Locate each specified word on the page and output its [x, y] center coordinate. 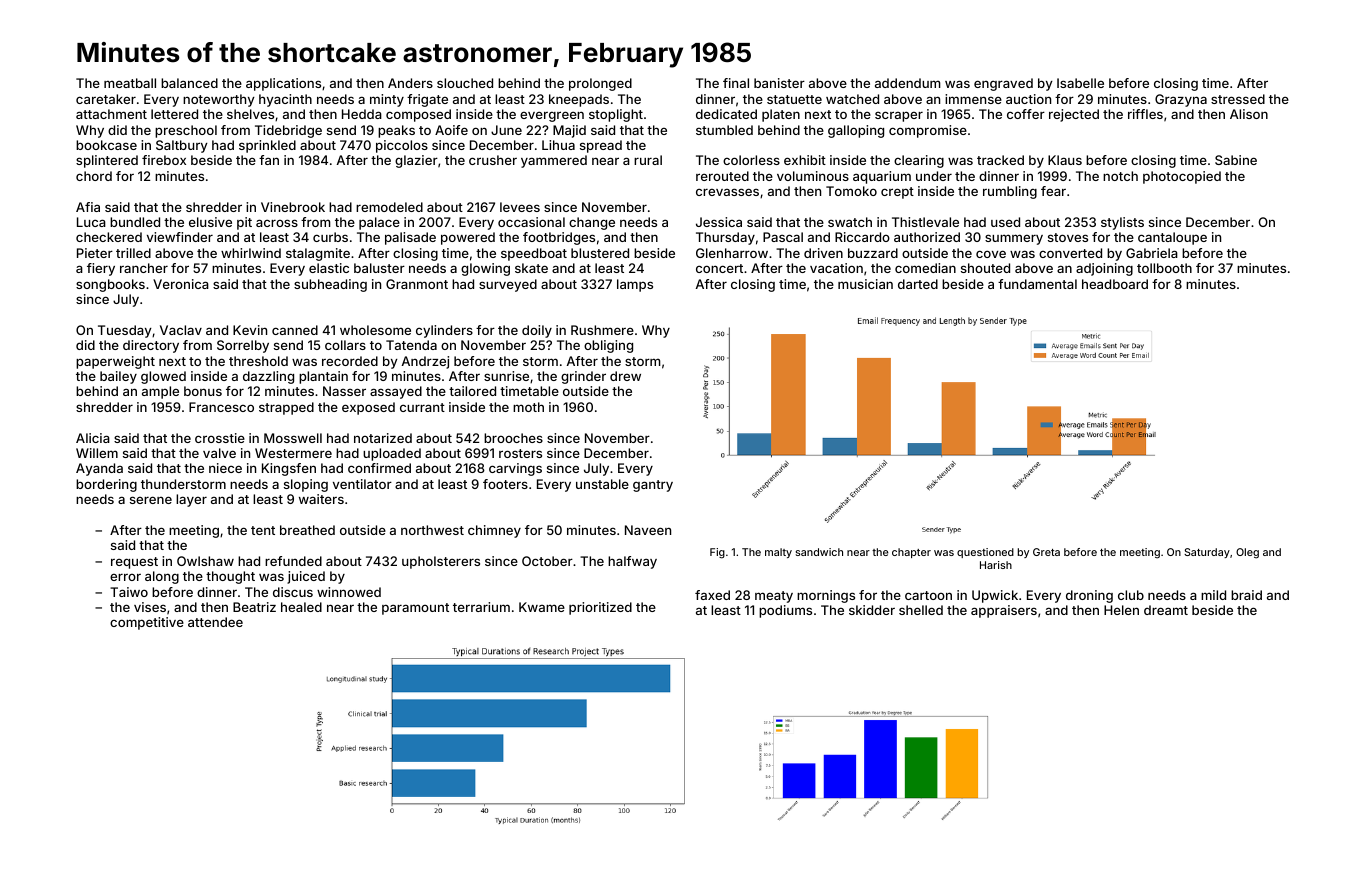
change [592, 223]
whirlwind [251, 253]
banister [779, 83]
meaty [774, 597]
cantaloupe [1172, 238]
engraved [1003, 84]
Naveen [648, 530]
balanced [189, 83]
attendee [215, 622]
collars [345, 345]
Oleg [1247, 553]
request [134, 563]
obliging [608, 346]
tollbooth [1164, 268]
